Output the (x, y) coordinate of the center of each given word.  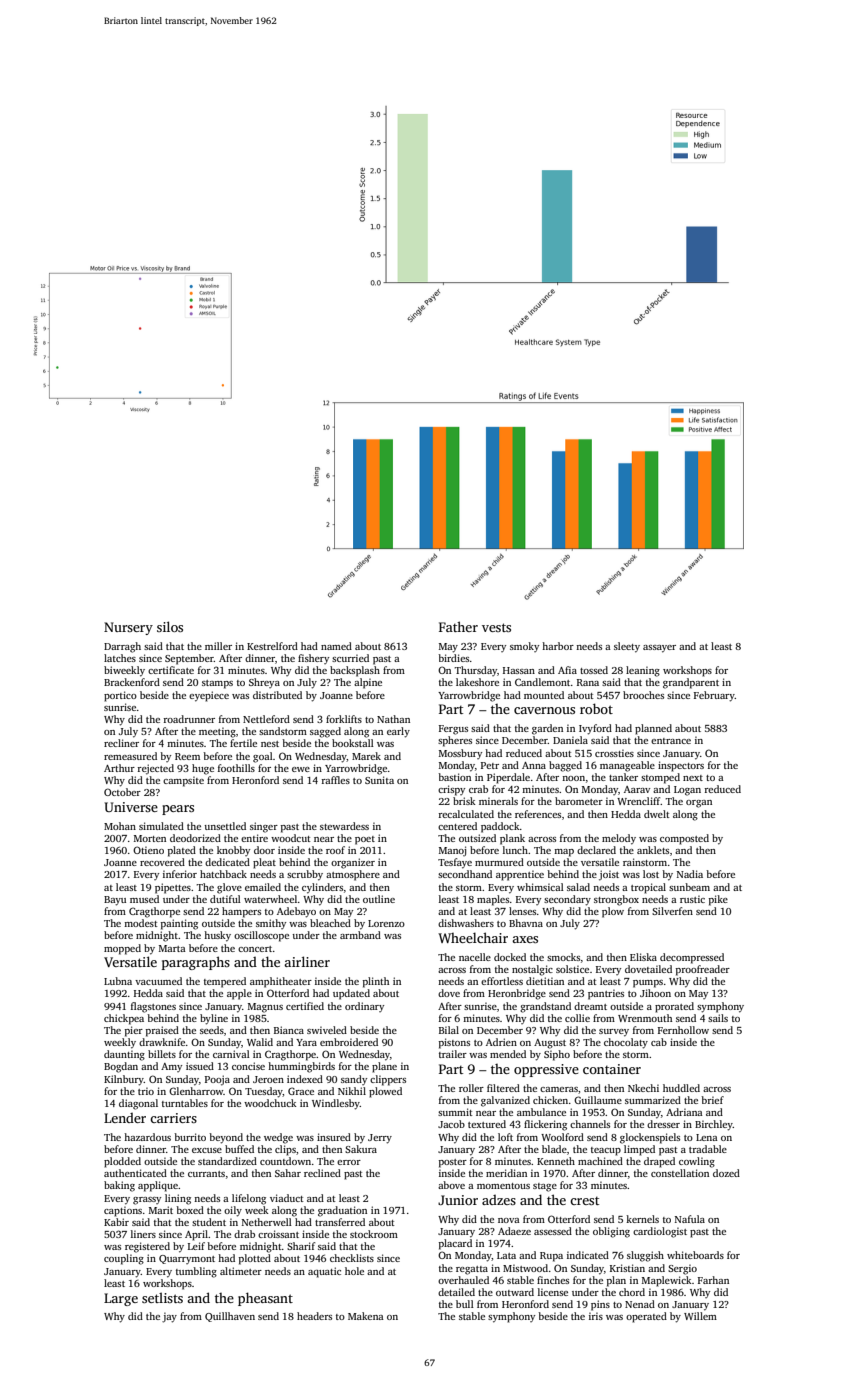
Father (458, 626)
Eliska (643, 957)
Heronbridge (517, 994)
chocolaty (626, 1043)
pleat (264, 863)
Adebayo (296, 912)
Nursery (128, 628)
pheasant (265, 1299)
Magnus (265, 1008)
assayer (659, 649)
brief (712, 1100)
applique (158, 1186)
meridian (506, 1173)
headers (314, 1316)
